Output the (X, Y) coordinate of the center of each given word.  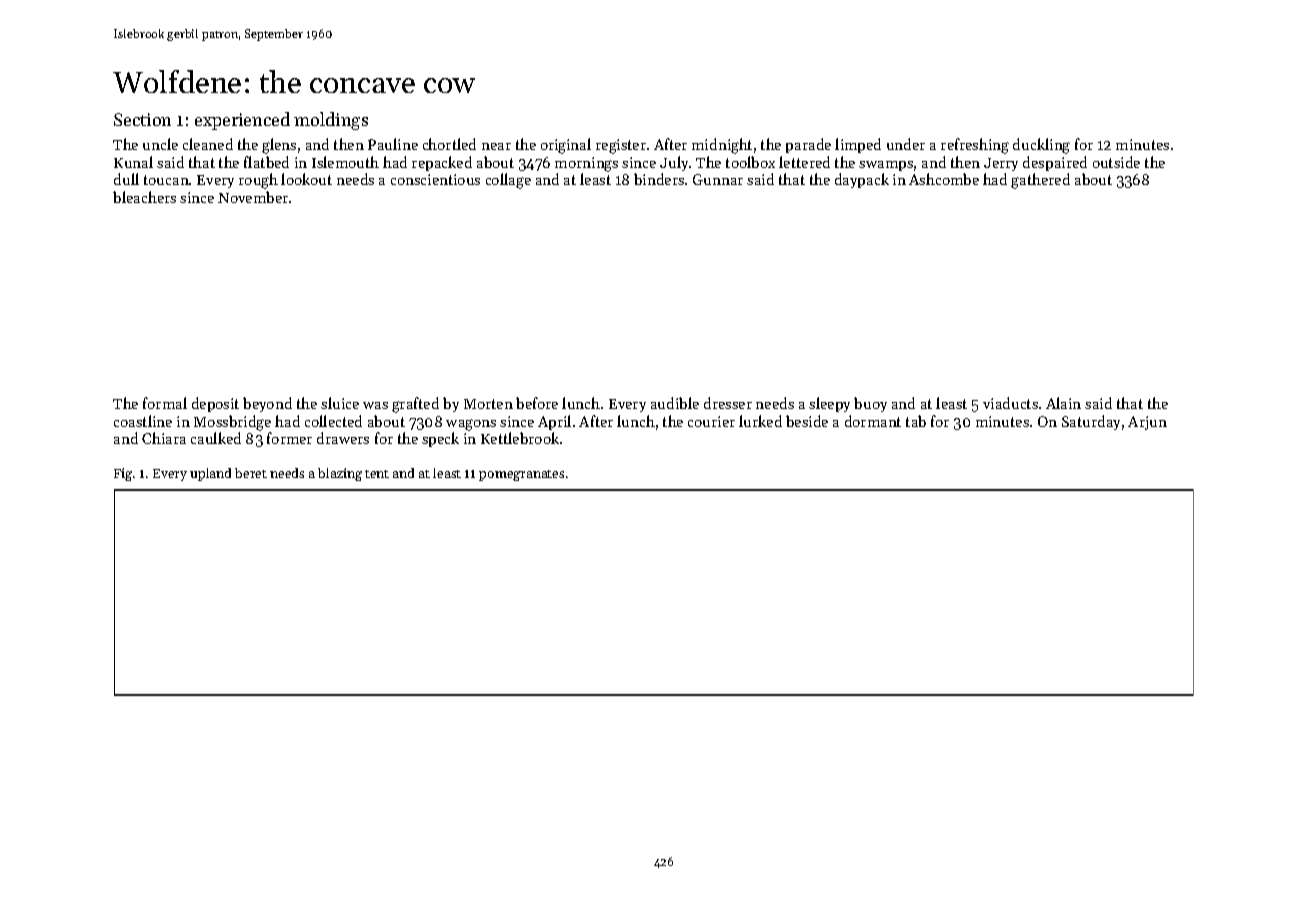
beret (251, 473)
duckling (1041, 146)
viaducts (1010, 403)
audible (675, 403)
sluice (340, 403)
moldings (331, 121)
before (537, 403)
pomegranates (521, 475)
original (566, 146)
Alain (1063, 403)
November (253, 197)
